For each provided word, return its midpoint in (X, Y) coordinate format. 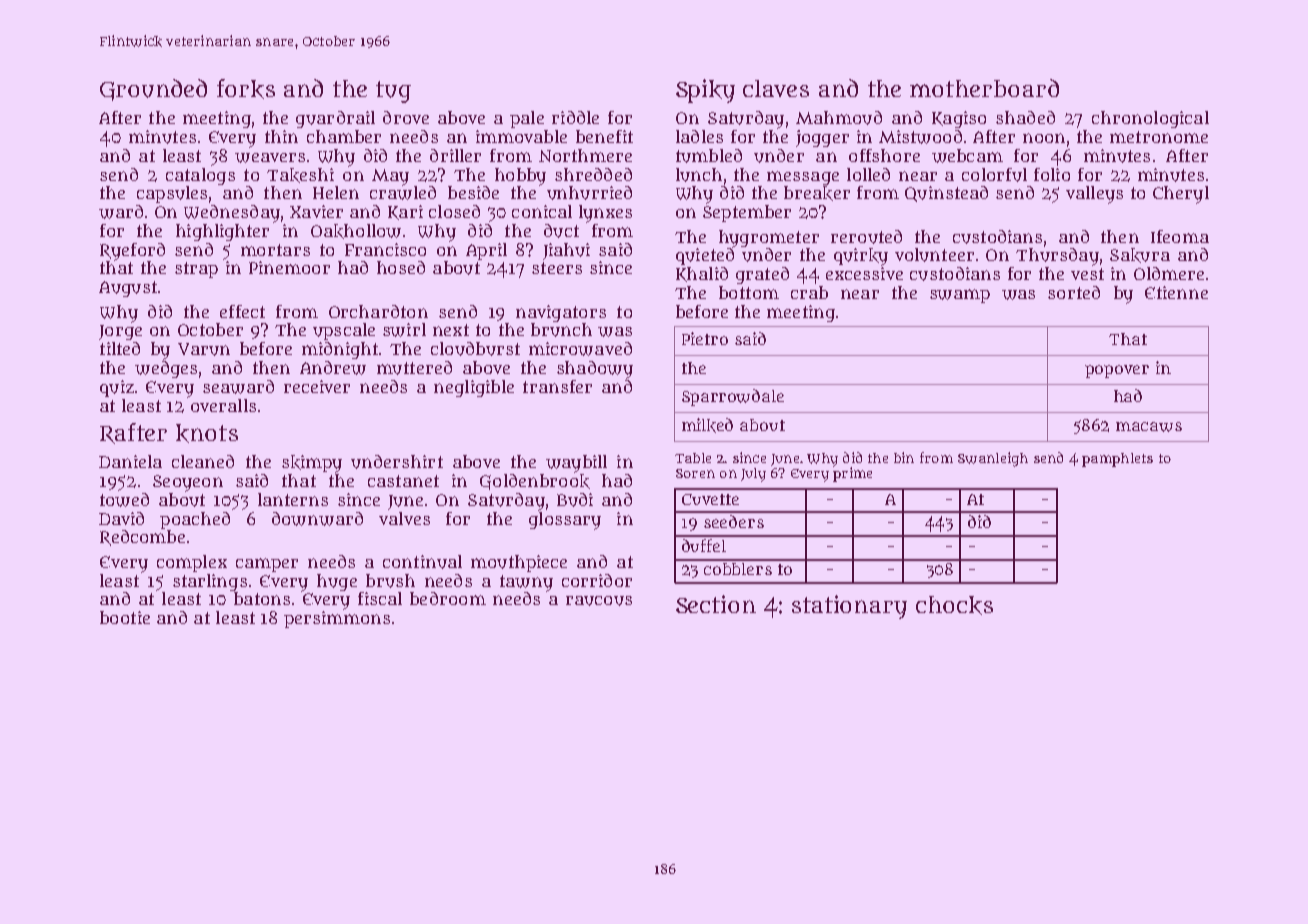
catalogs (200, 176)
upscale (344, 331)
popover (1117, 371)
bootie (125, 617)
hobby (520, 177)
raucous (599, 601)
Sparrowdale (733, 397)
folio (1052, 174)
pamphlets (1117, 460)
